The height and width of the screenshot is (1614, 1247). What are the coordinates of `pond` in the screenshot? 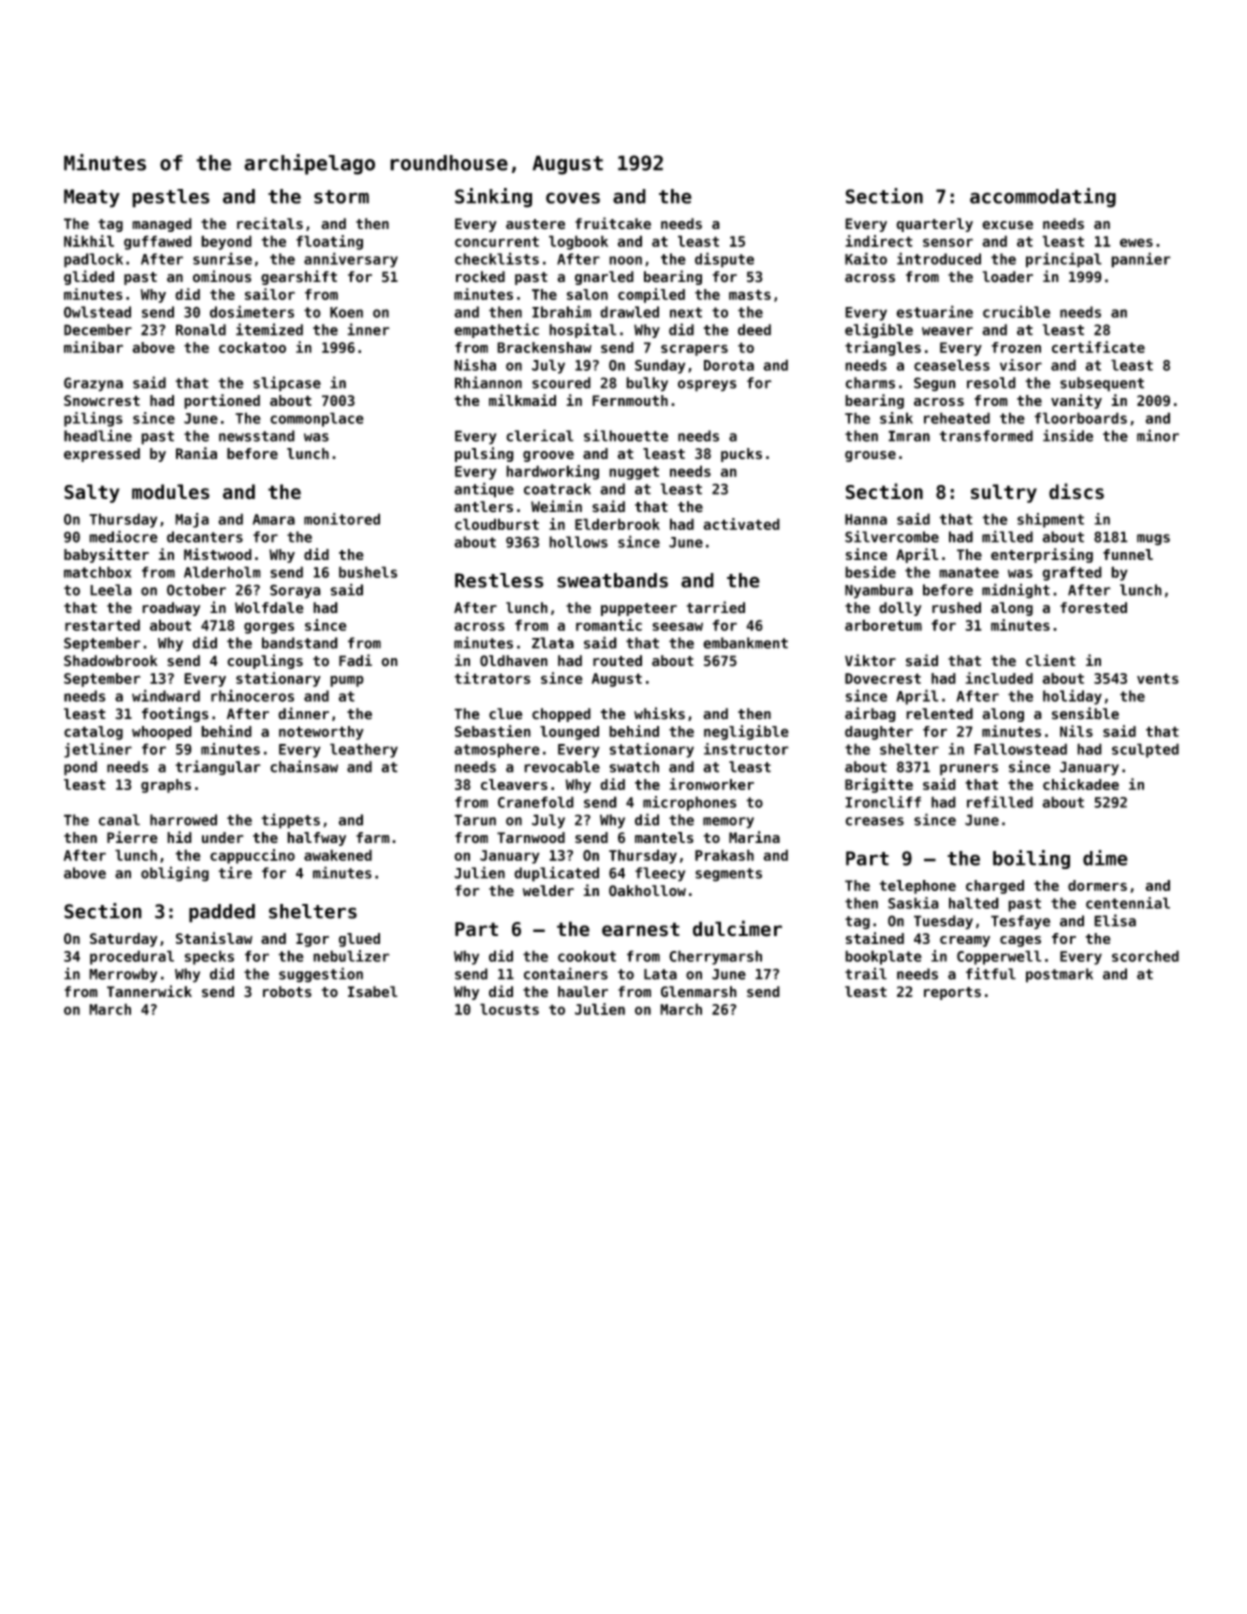 It's located at (80, 768).
